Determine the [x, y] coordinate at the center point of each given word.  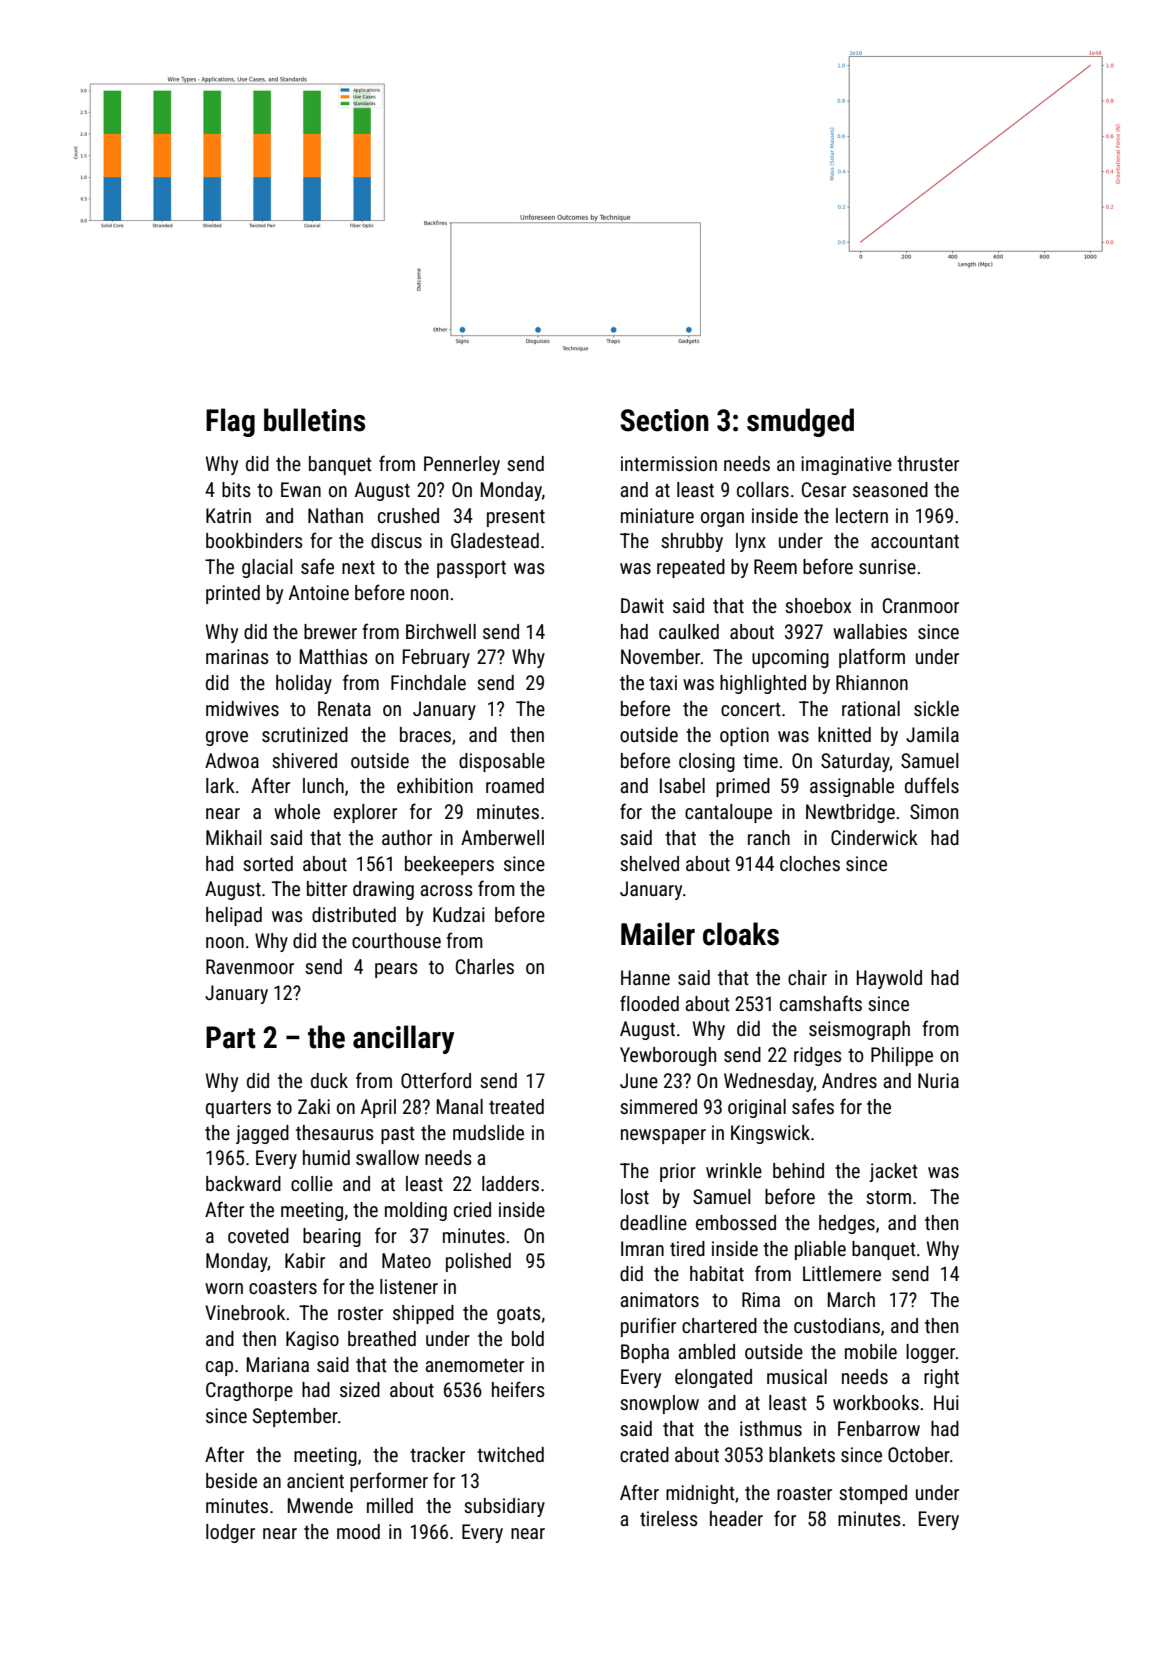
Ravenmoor [250, 966]
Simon [934, 811]
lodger [230, 1533]
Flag [230, 422]
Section [664, 420]
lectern [862, 515]
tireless [669, 1518]
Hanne [645, 977]
